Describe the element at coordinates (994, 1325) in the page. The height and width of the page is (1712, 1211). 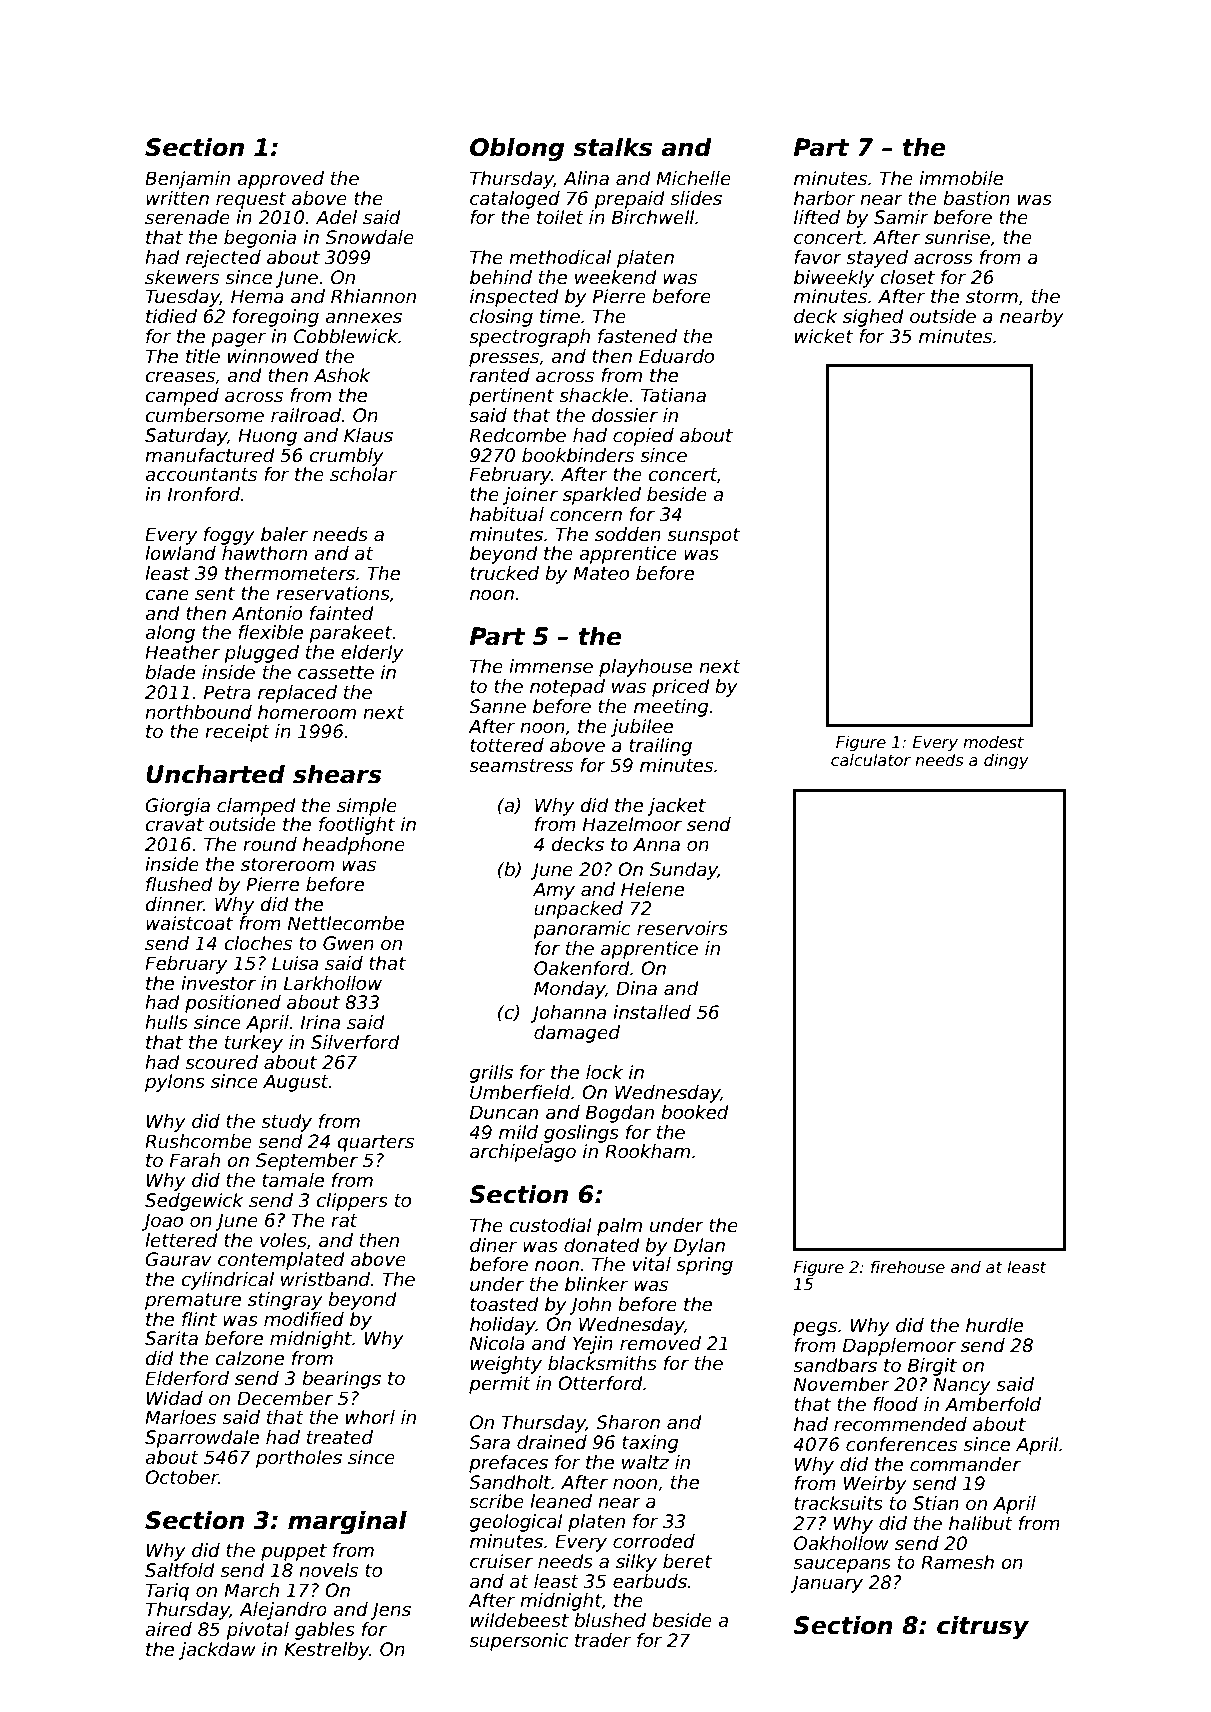
I see `hurdle` at that location.
